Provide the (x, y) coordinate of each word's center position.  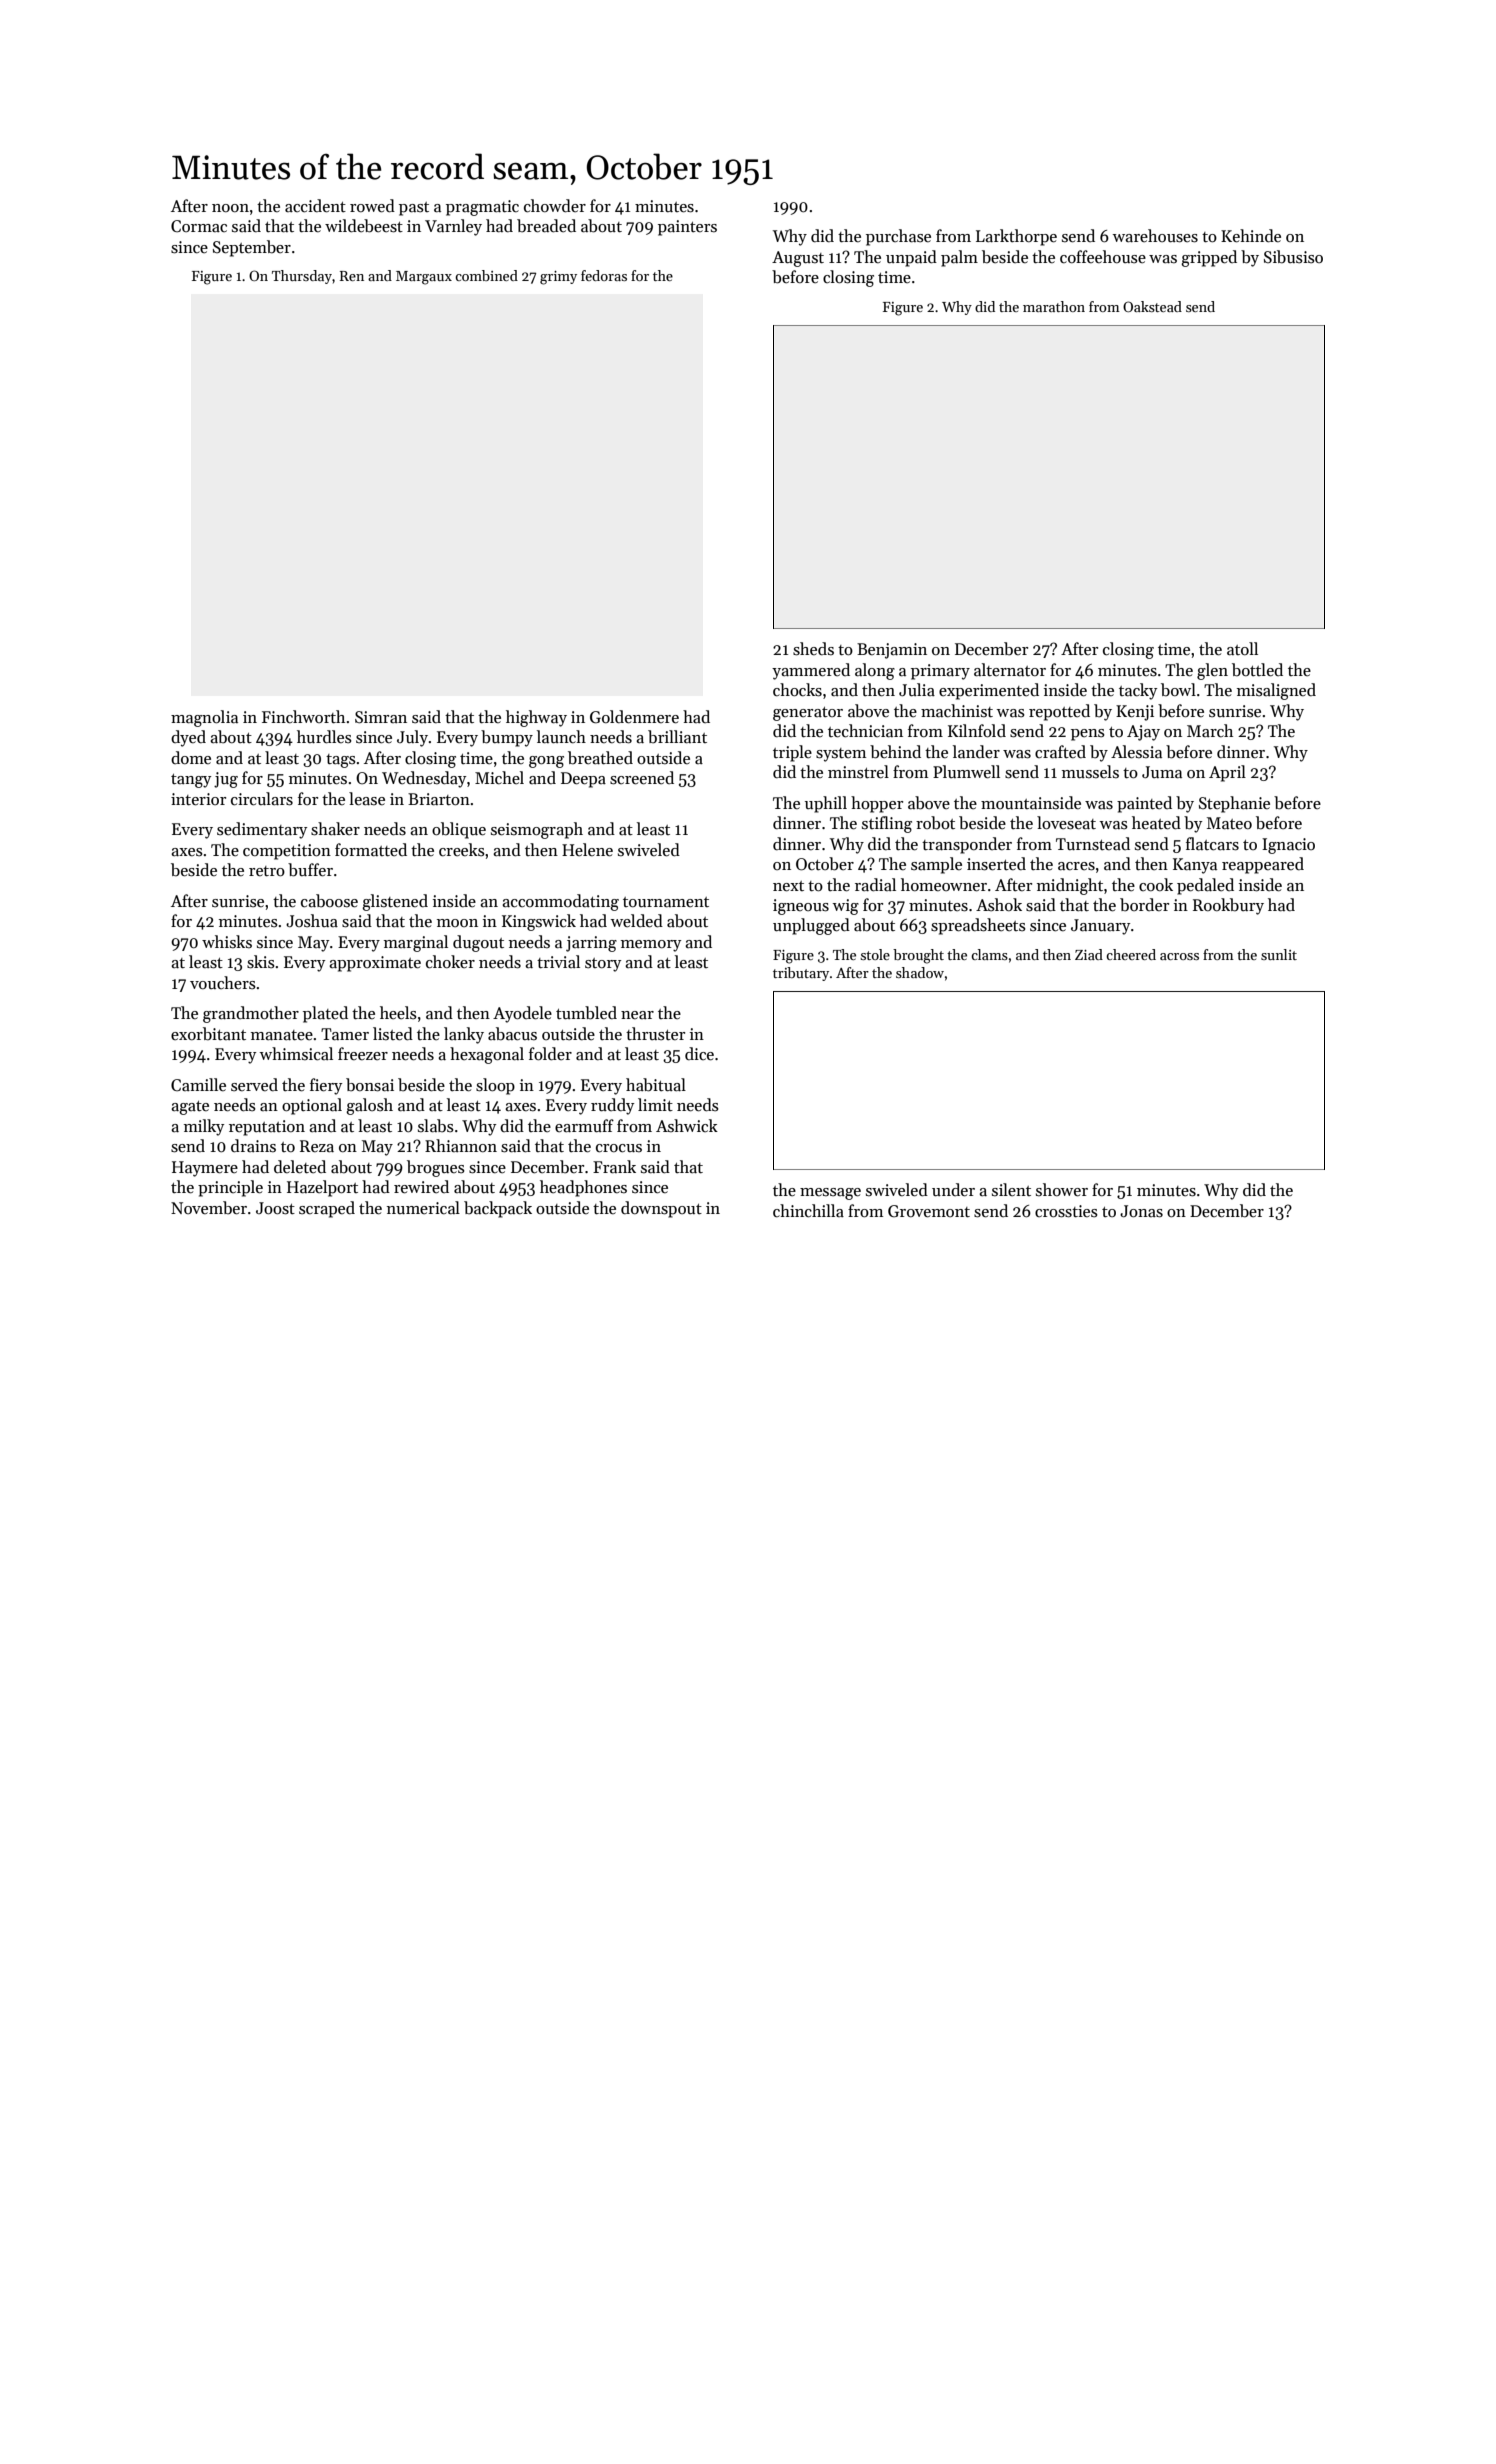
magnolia (204, 718)
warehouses (1155, 236)
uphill (826, 804)
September (252, 248)
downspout (661, 1209)
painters (687, 228)
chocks (797, 690)
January (1100, 927)
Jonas (1141, 1211)
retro (267, 871)
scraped (327, 1209)
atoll (1242, 649)
